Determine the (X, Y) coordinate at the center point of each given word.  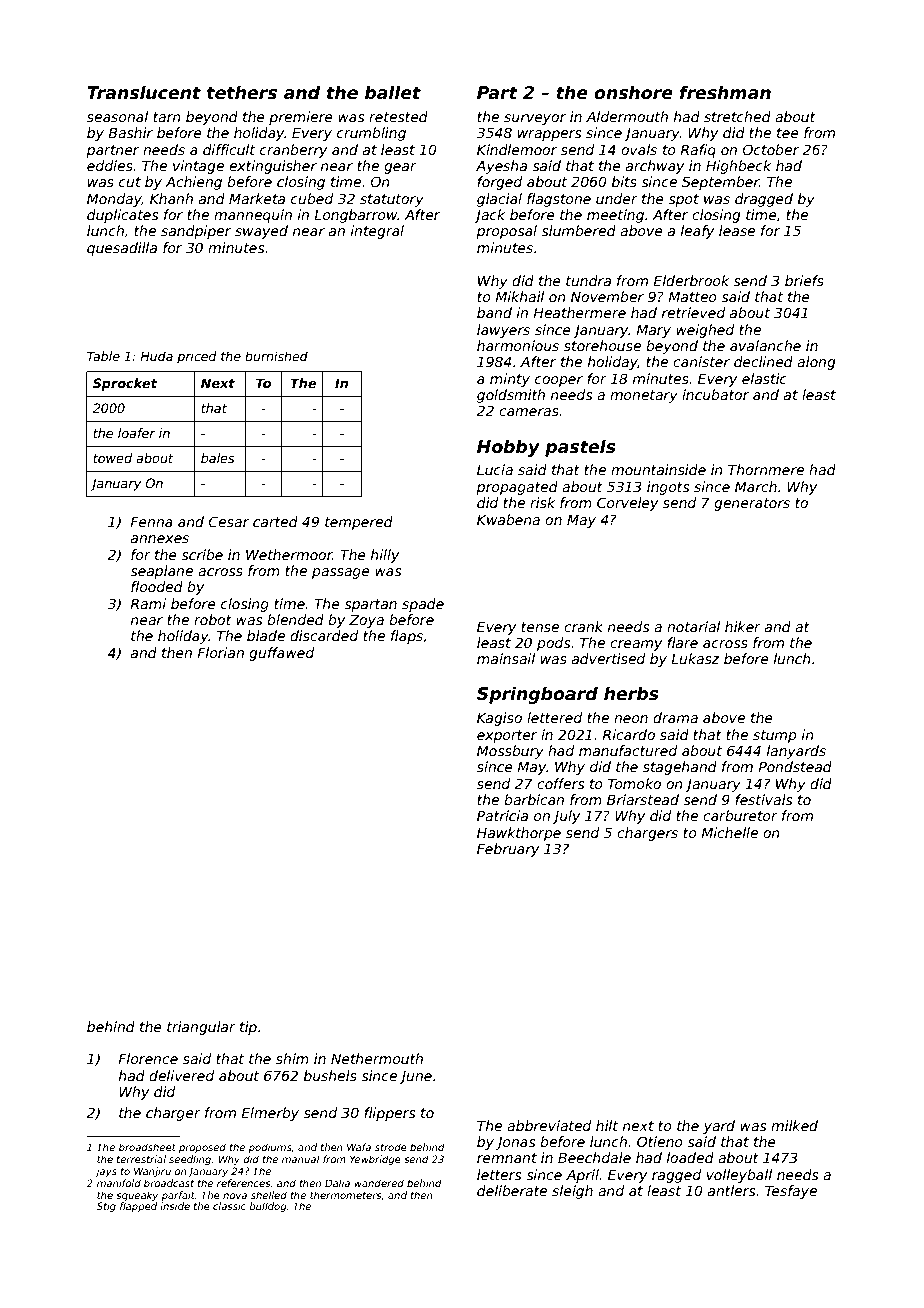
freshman (725, 92)
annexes (160, 539)
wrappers (549, 135)
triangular (201, 1028)
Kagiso (499, 719)
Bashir (130, 132)
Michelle (729, 832)
